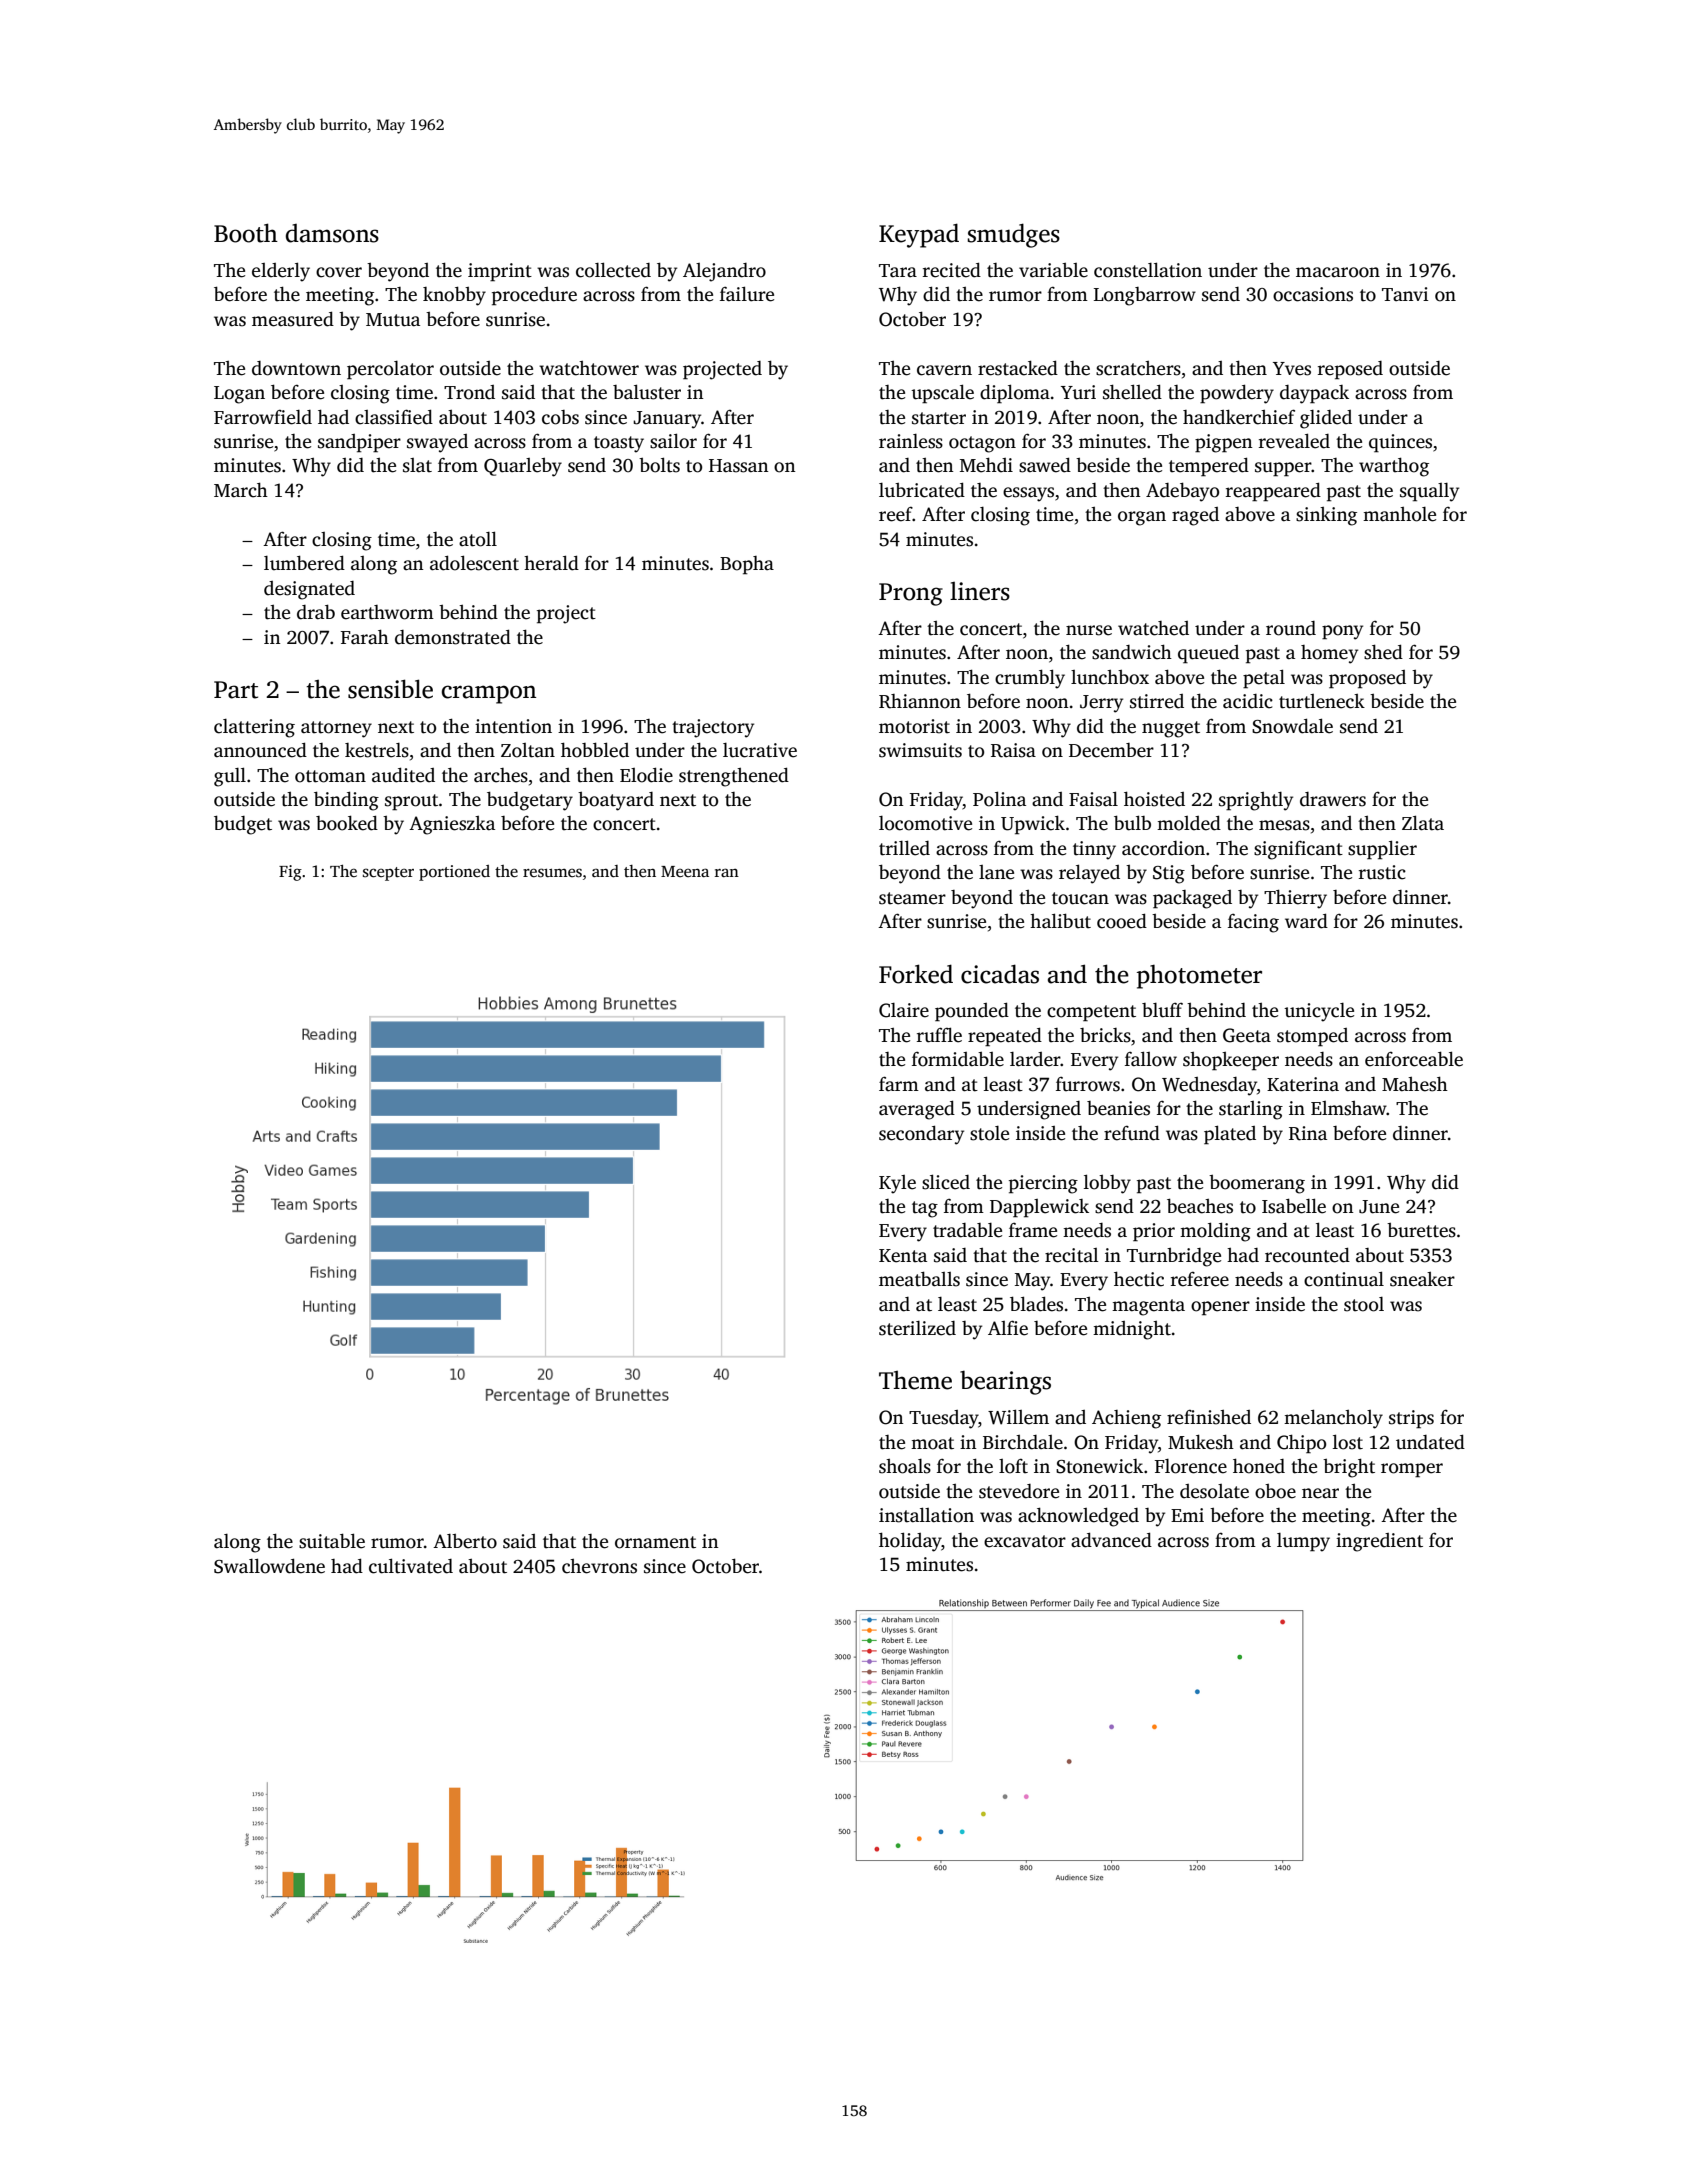  Describe the element at coordinates (903, 1256) in the document. I see `Kenta` at that location.
